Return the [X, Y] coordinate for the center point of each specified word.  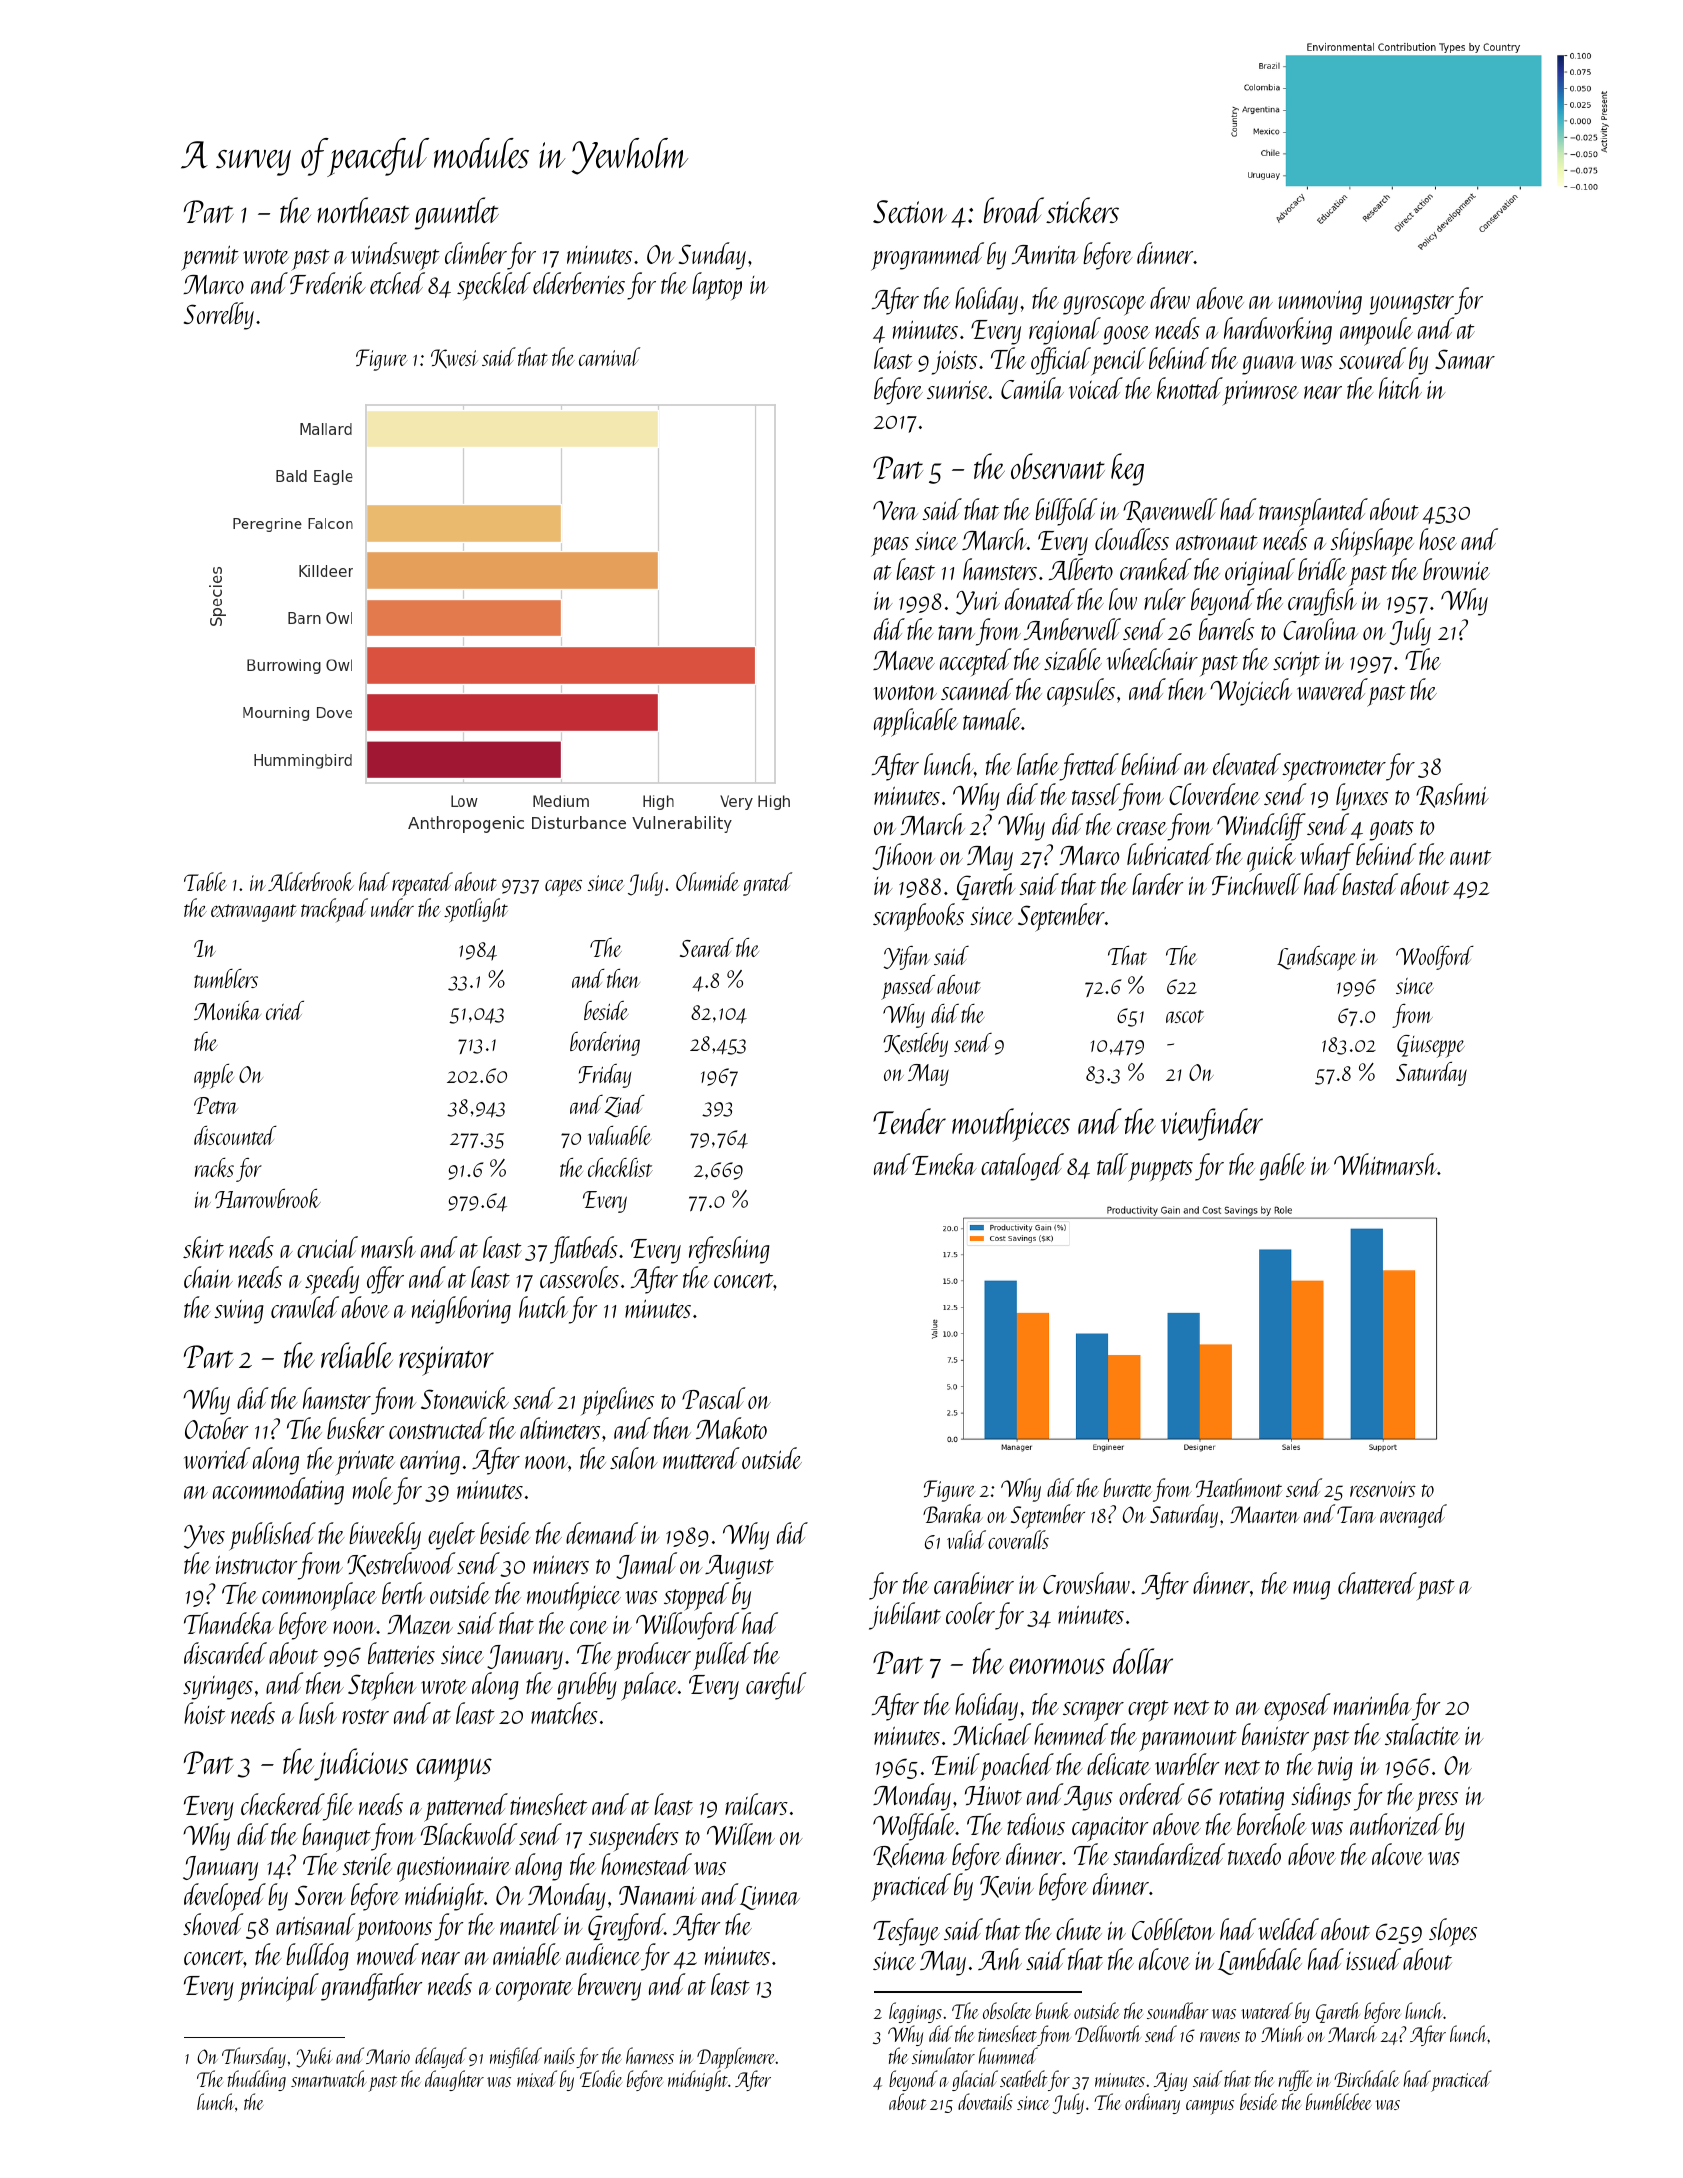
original [1260, 572]
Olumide [707, 881]
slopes [1453, 1932]
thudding [257, 2080]
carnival [609, 356]
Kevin [1007, 1887]
